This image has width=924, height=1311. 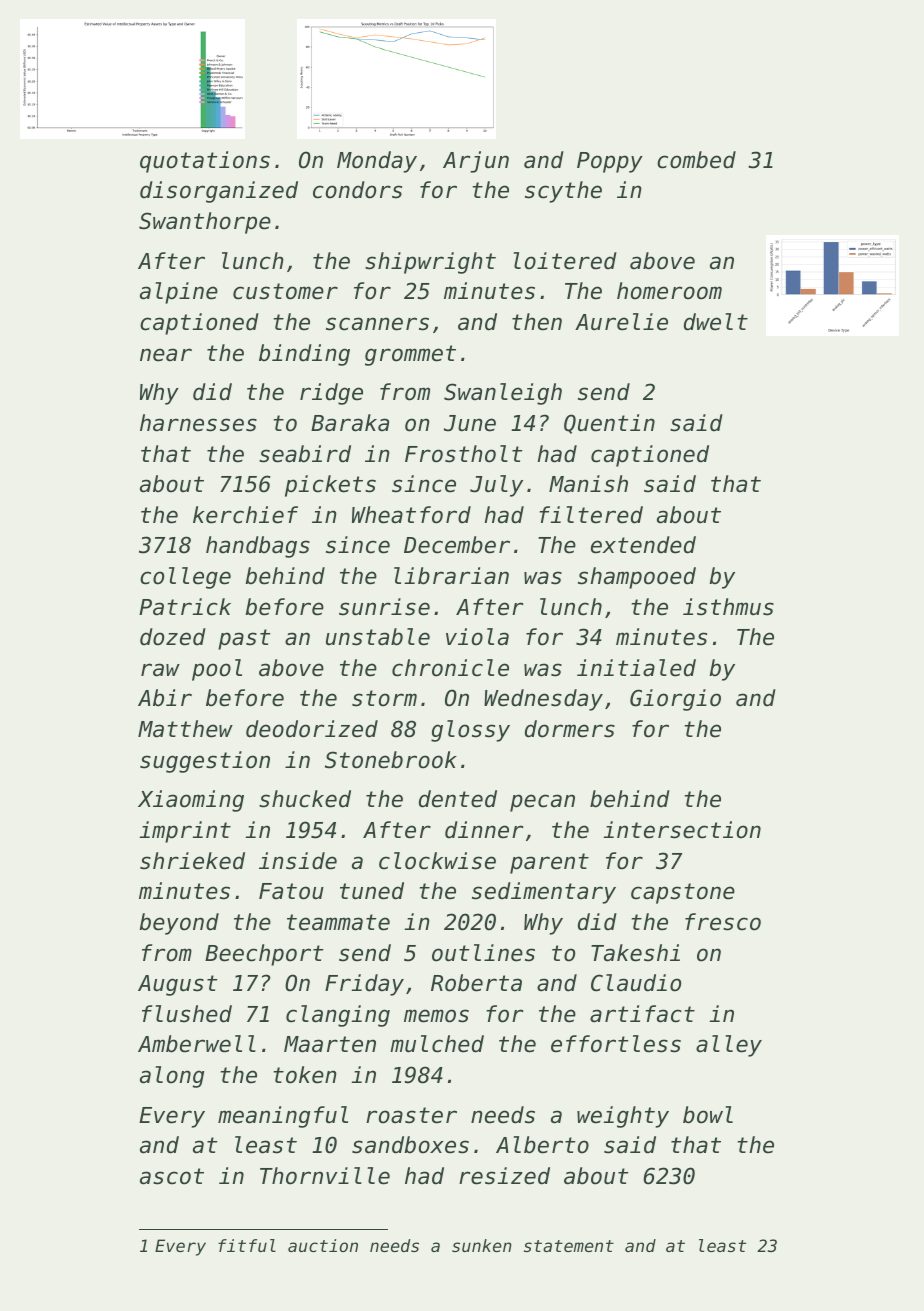 What do you see at coordinates (716, 322) in the image?
I see `dwelt` at bounding box center [716, 322].
